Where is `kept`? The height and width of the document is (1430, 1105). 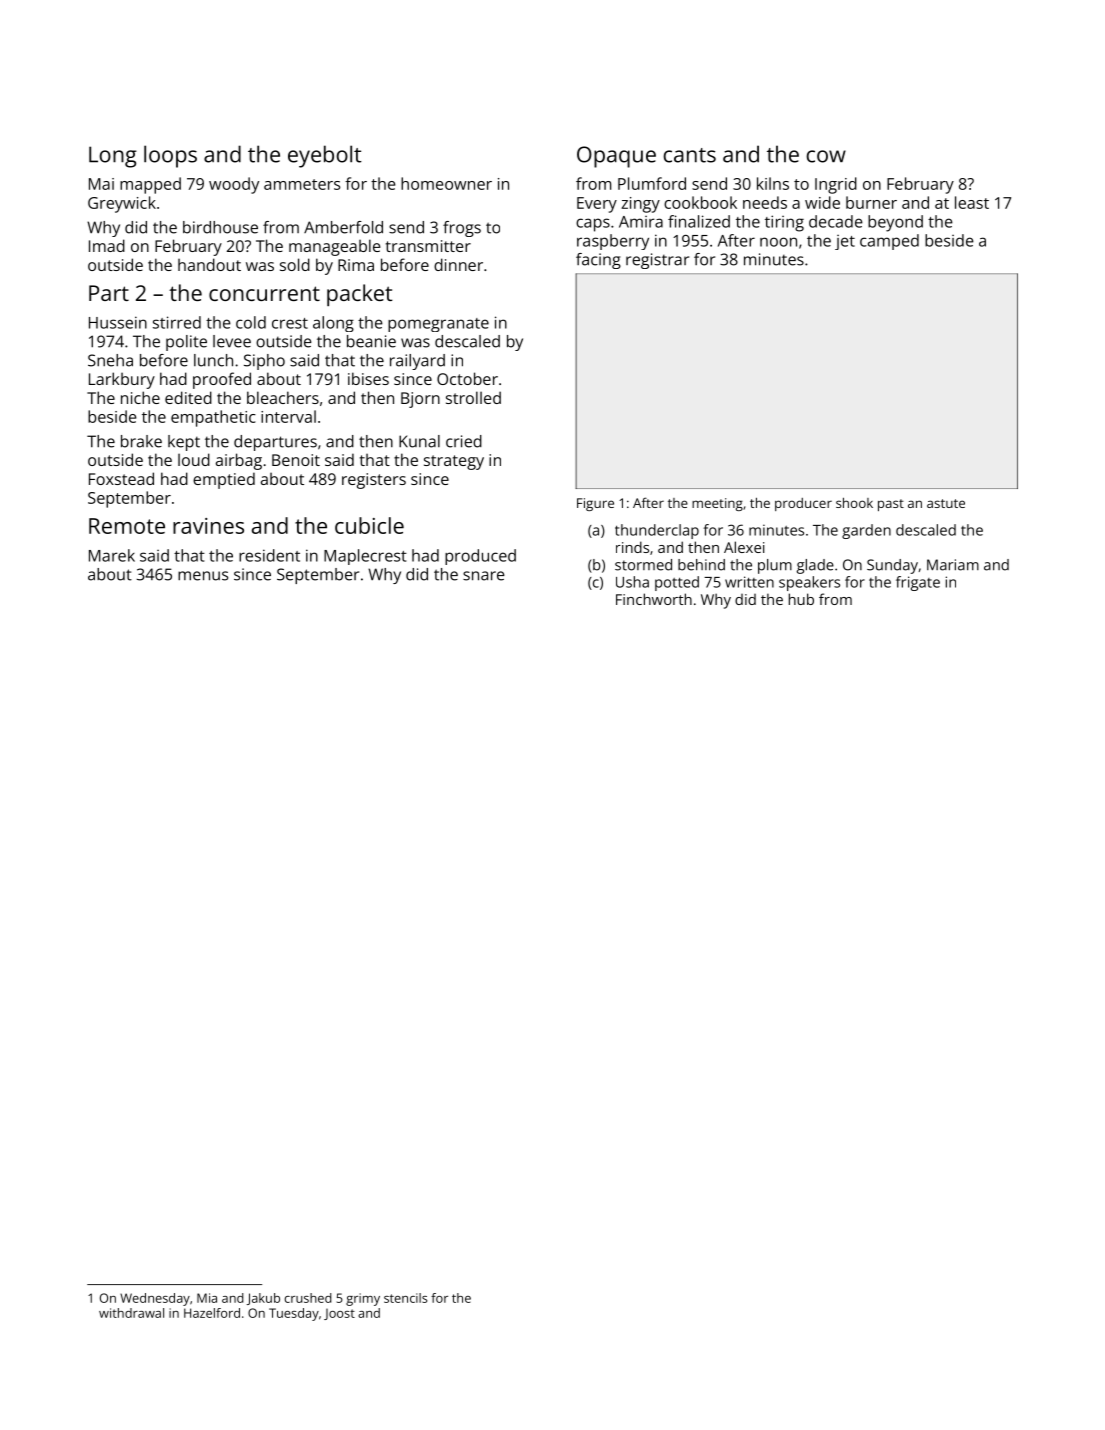 kept is located at coordinates (184, 443).
